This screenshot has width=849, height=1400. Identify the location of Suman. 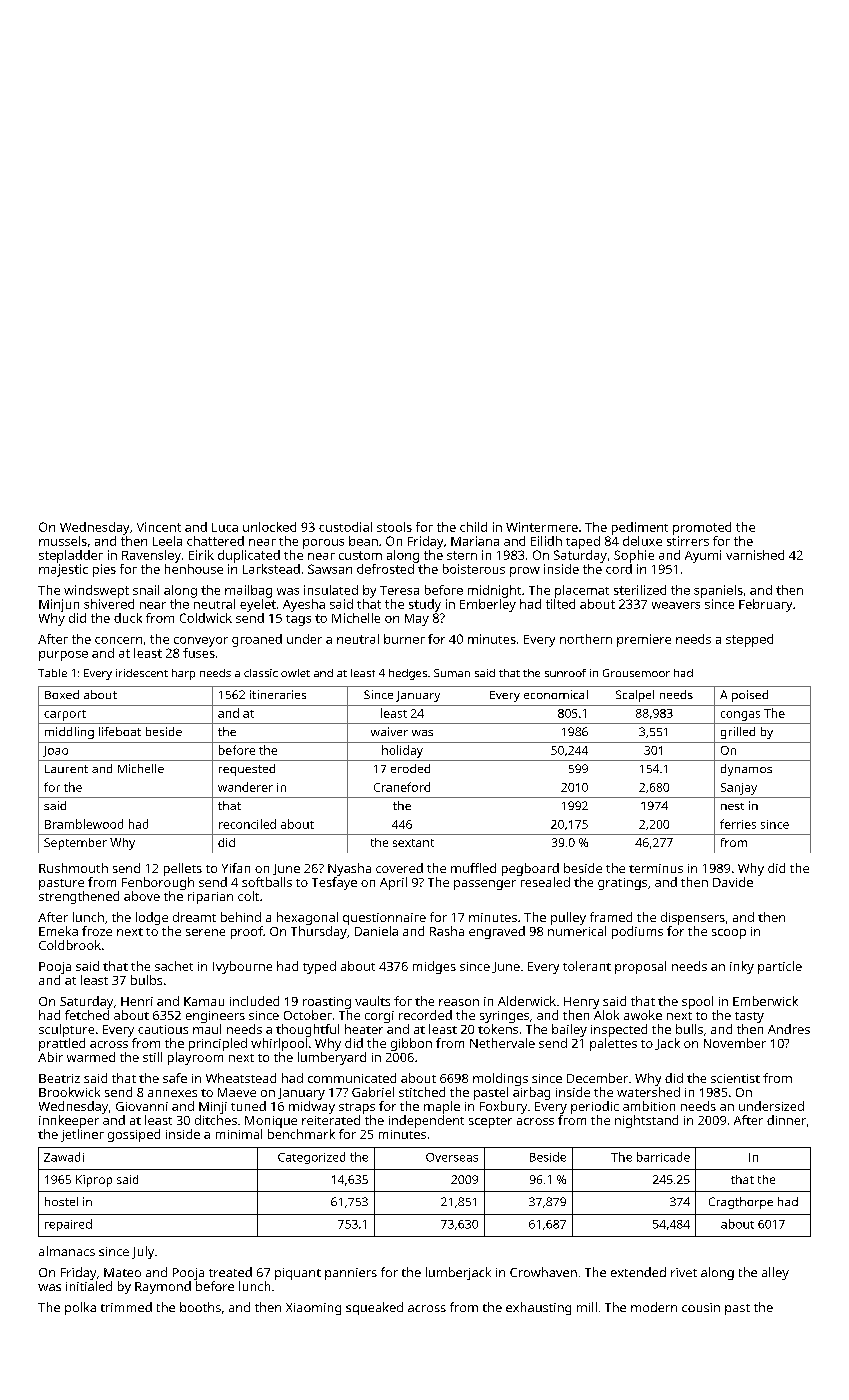
(452, 673).
